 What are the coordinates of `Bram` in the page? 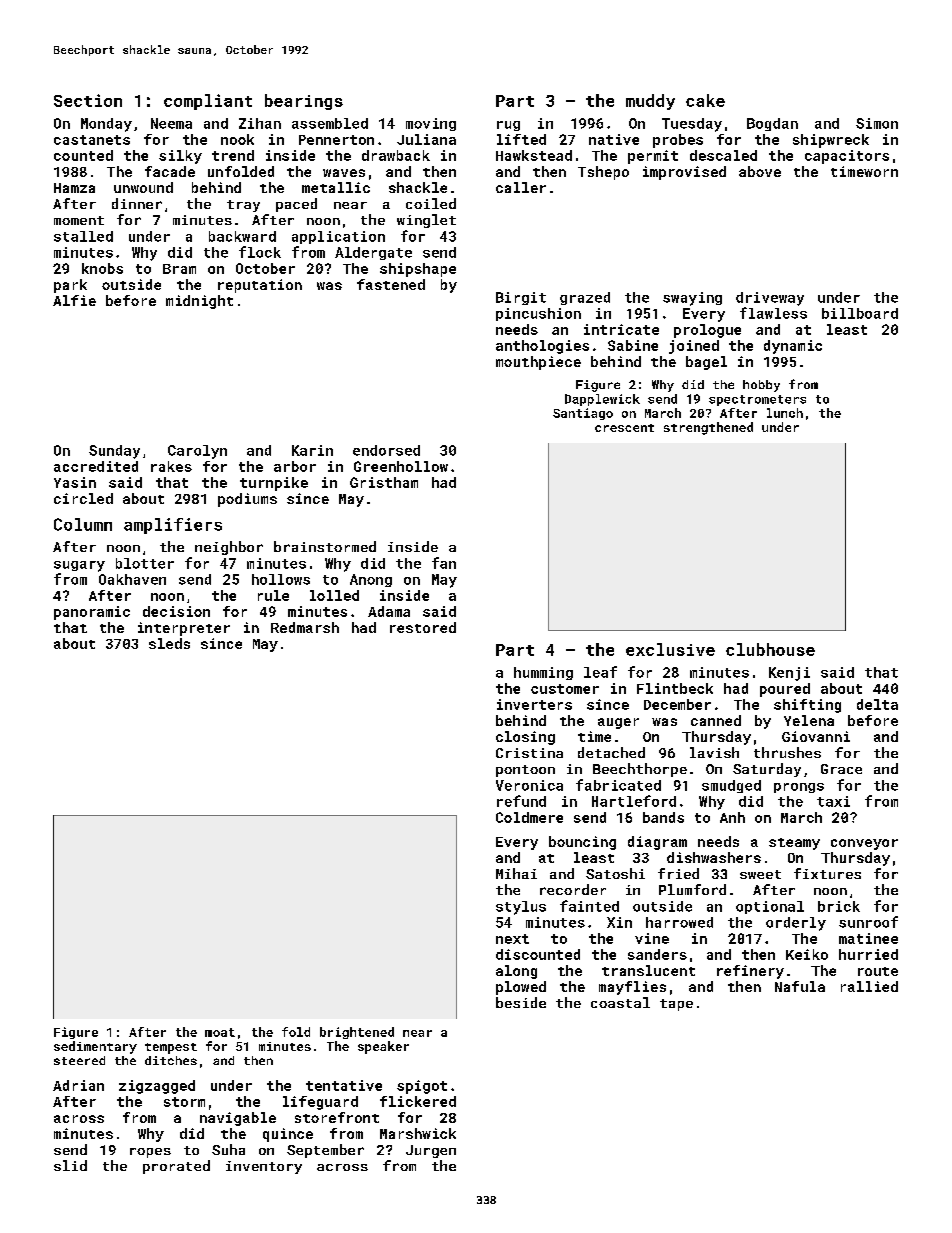 It's located at (179, 269).
